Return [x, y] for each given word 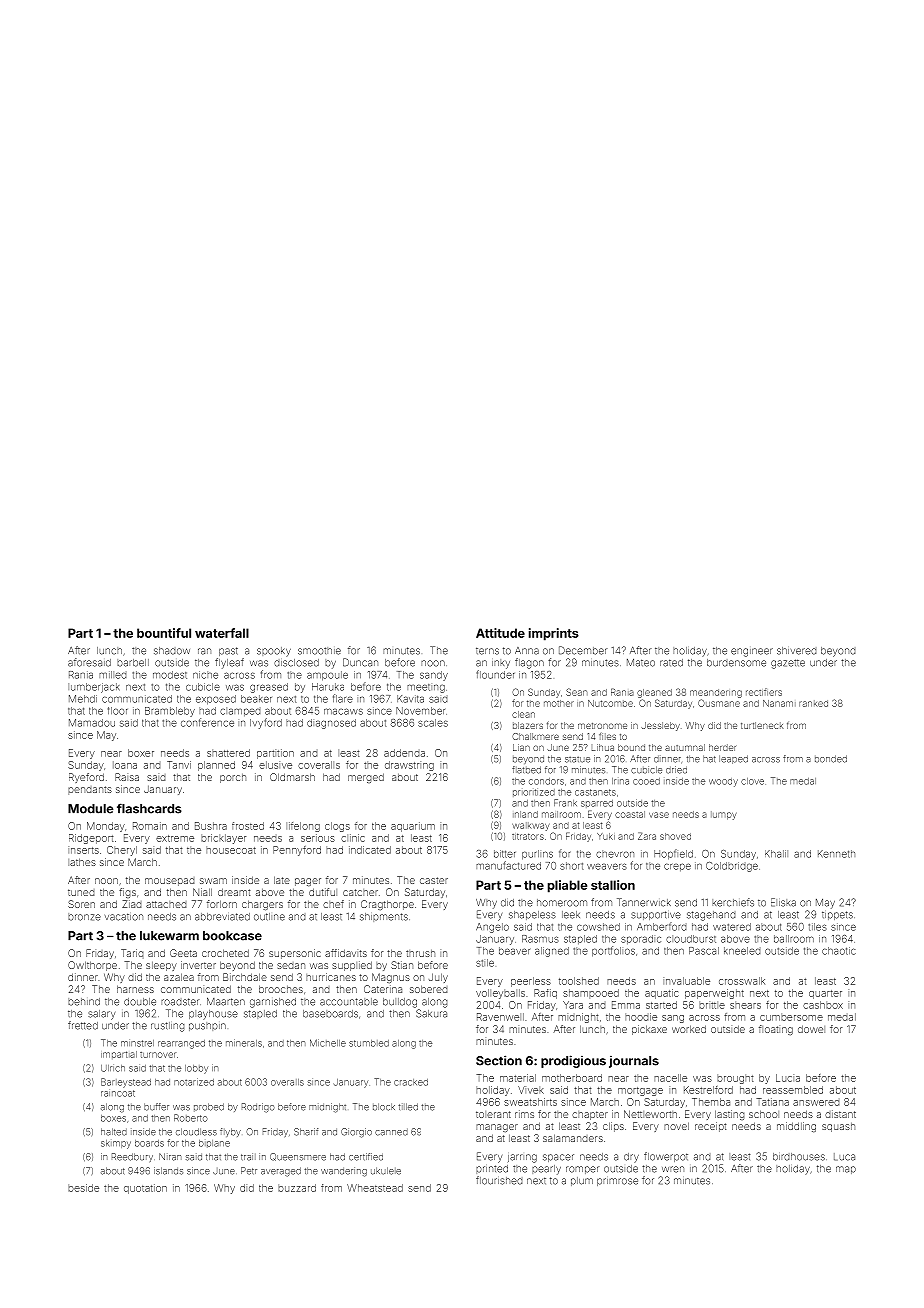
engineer [752, 652]
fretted [83, 1025]
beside [83, 1188]
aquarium [413, 827]
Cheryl [122, 851]
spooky [274, 652]
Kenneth [836, 854]
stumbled [369, 1043]
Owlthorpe [92, 966]
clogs [337, 827]
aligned [552, 952]
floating [776, 1030]
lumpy [724, 815]
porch [233, 778]
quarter [825, 994]
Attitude [500, 633]
